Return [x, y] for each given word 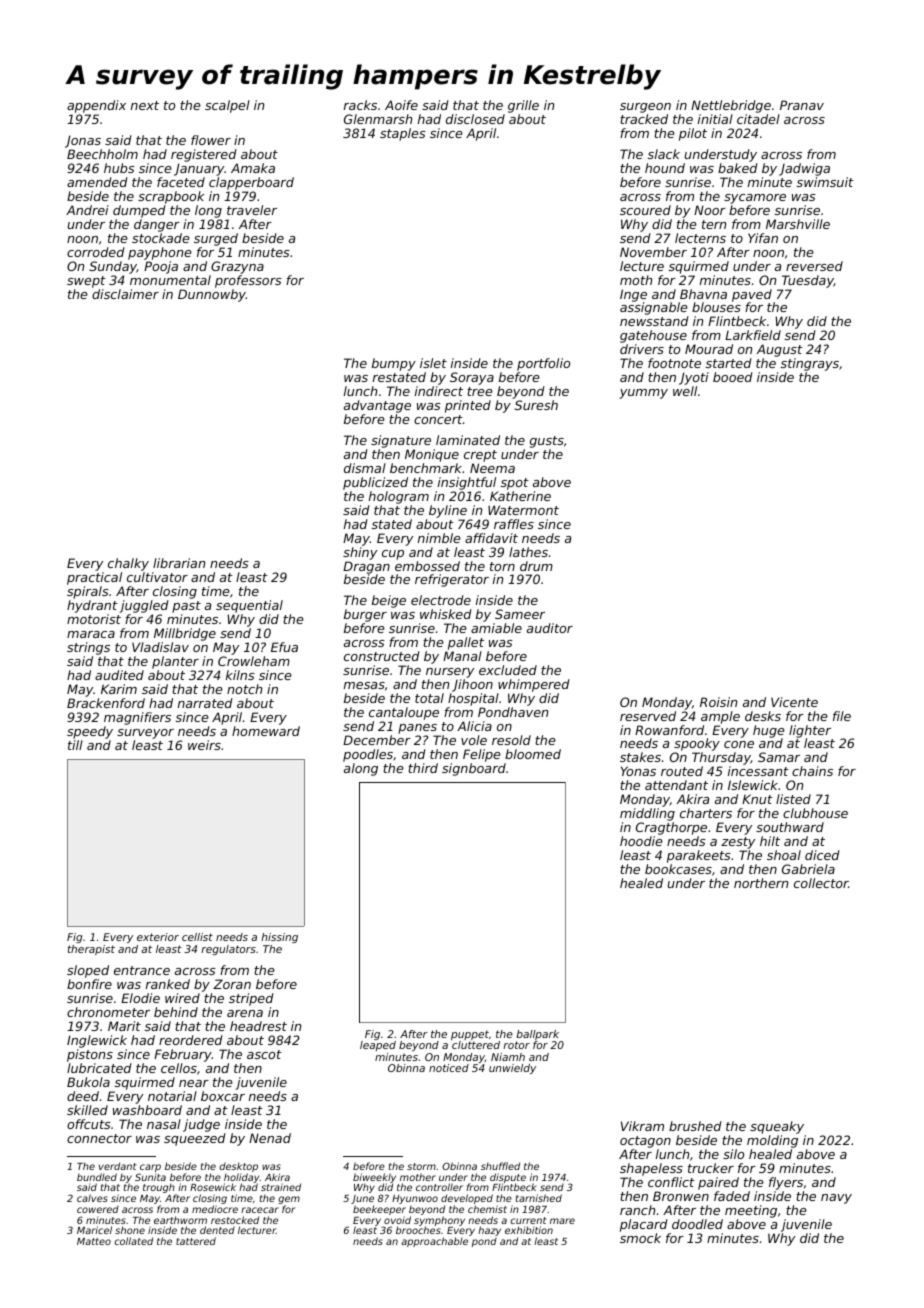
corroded [96, 252]
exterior [158, 937]
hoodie [641, 841]
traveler [252, 210]
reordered [191, 1040]
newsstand [654, 321]
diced [822, 855]
